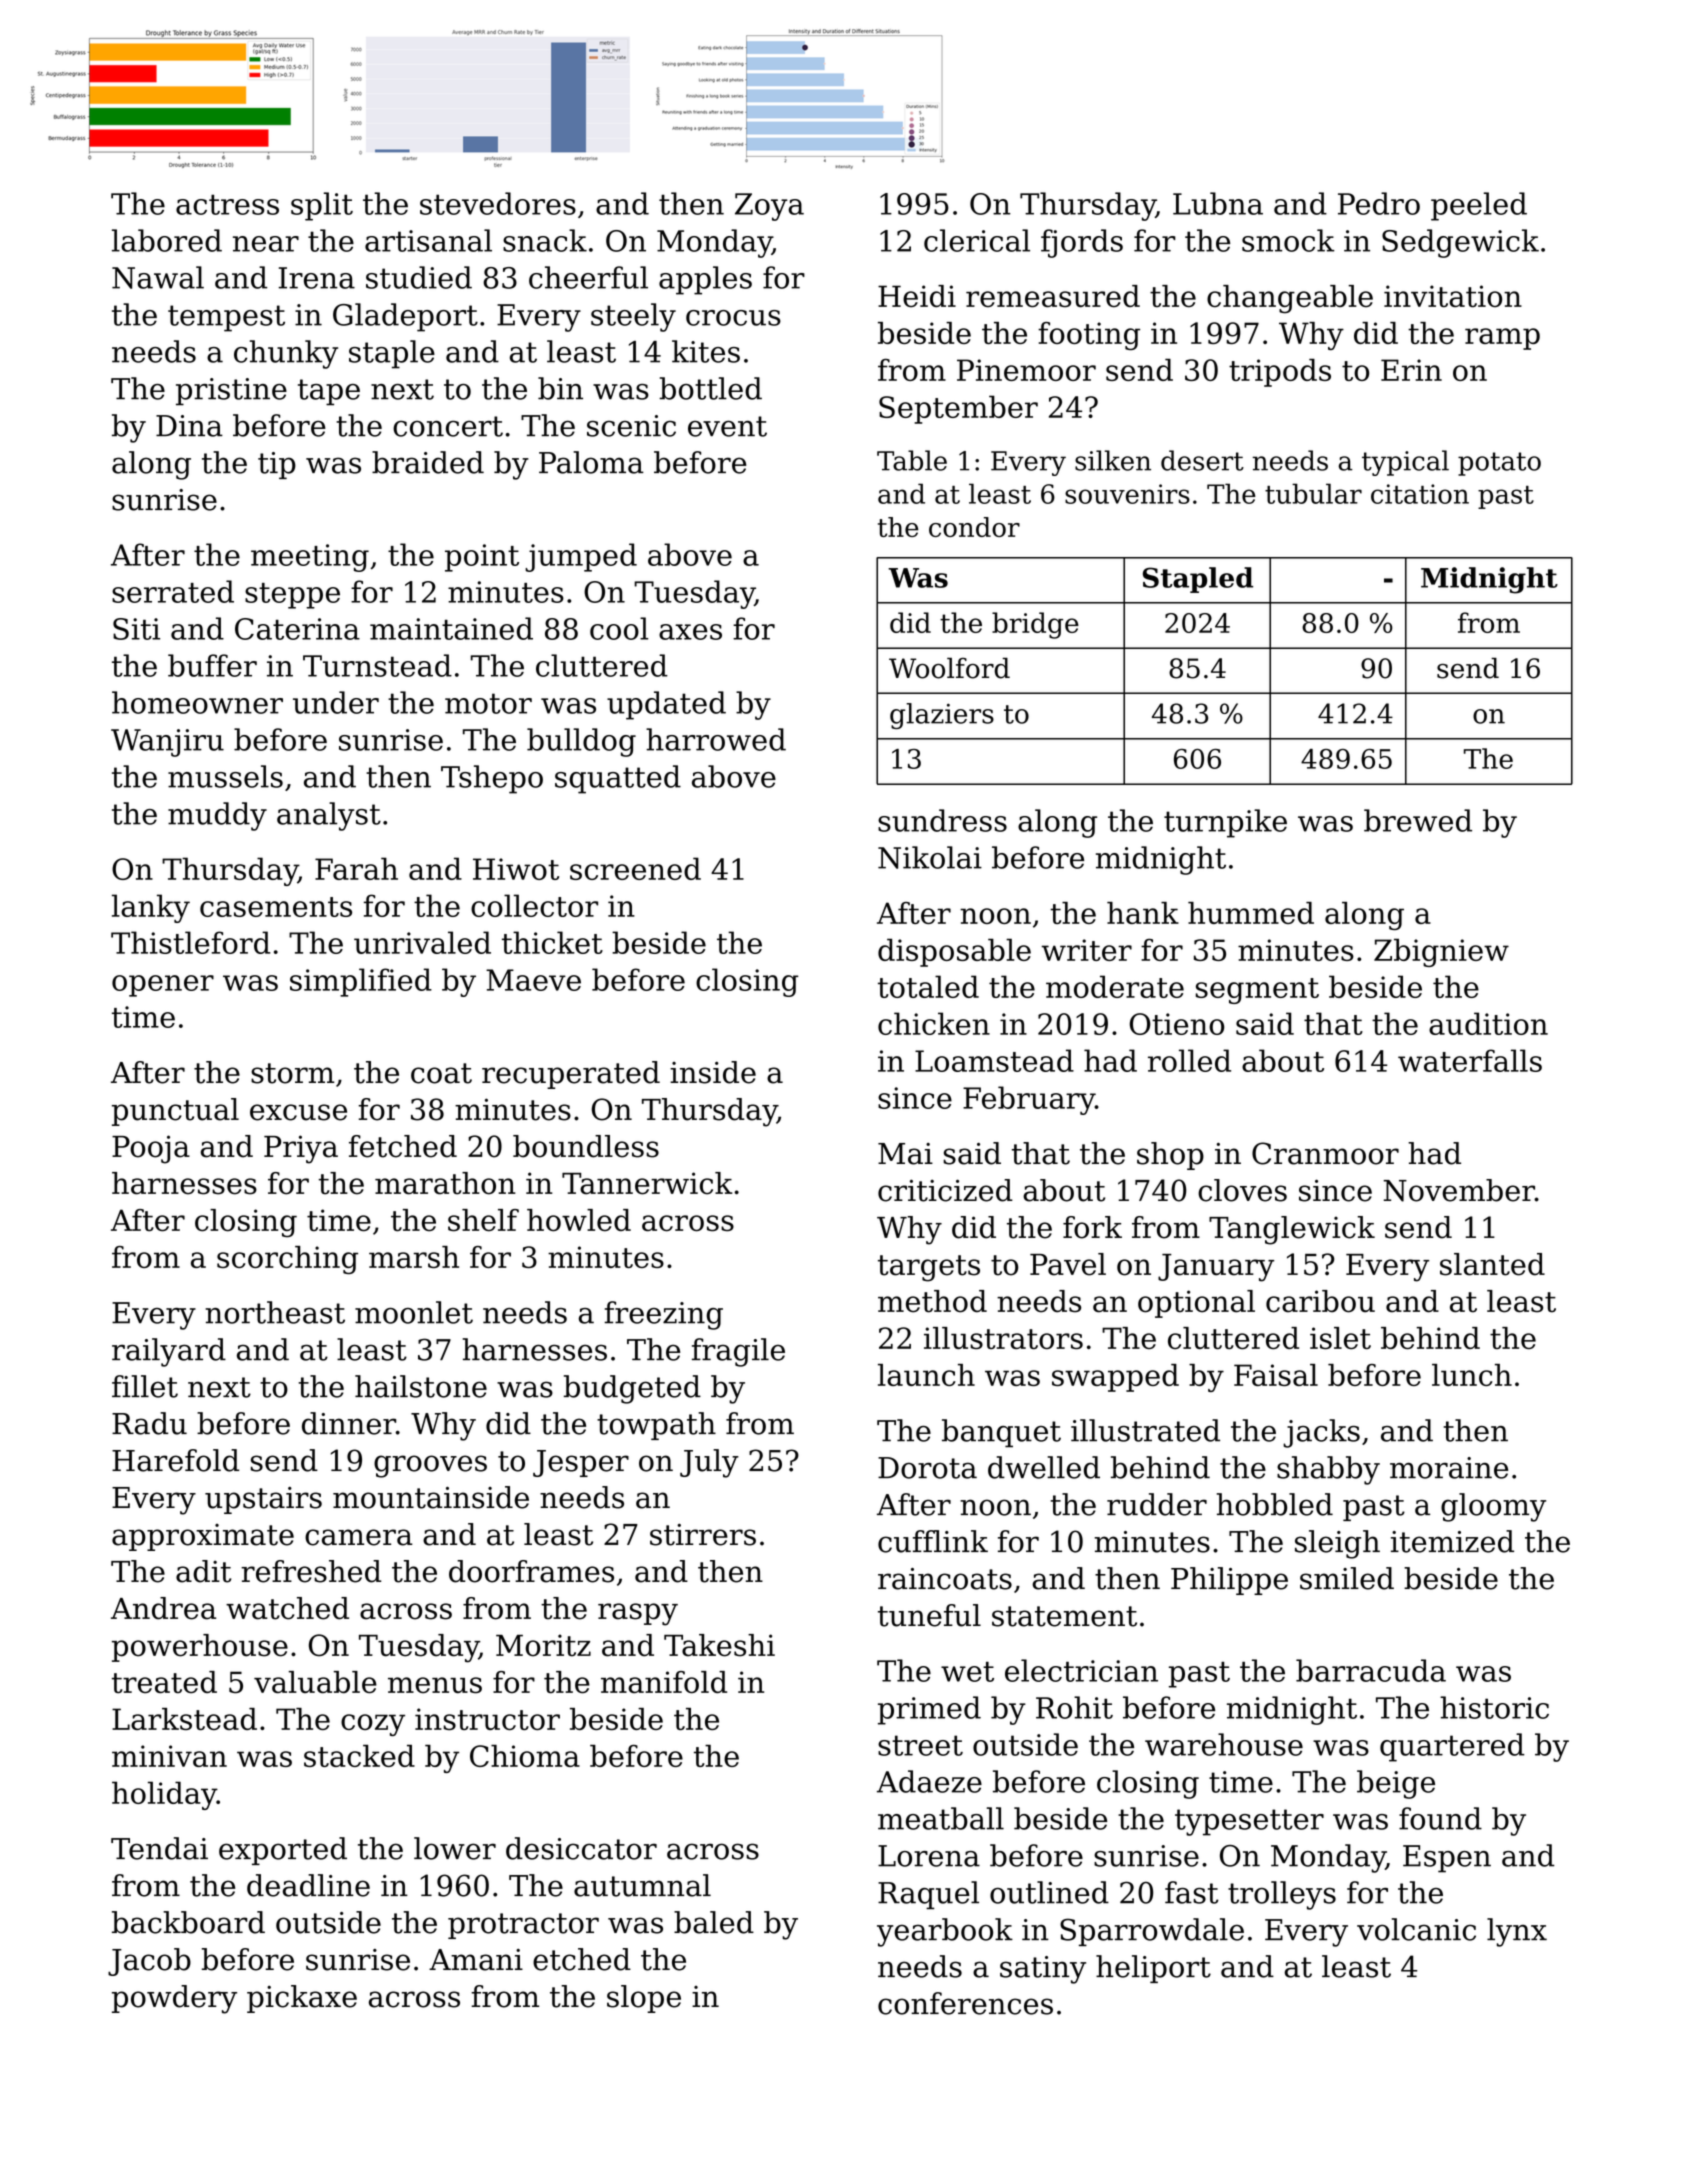  I want to click on crocus, so click(733, 318).
